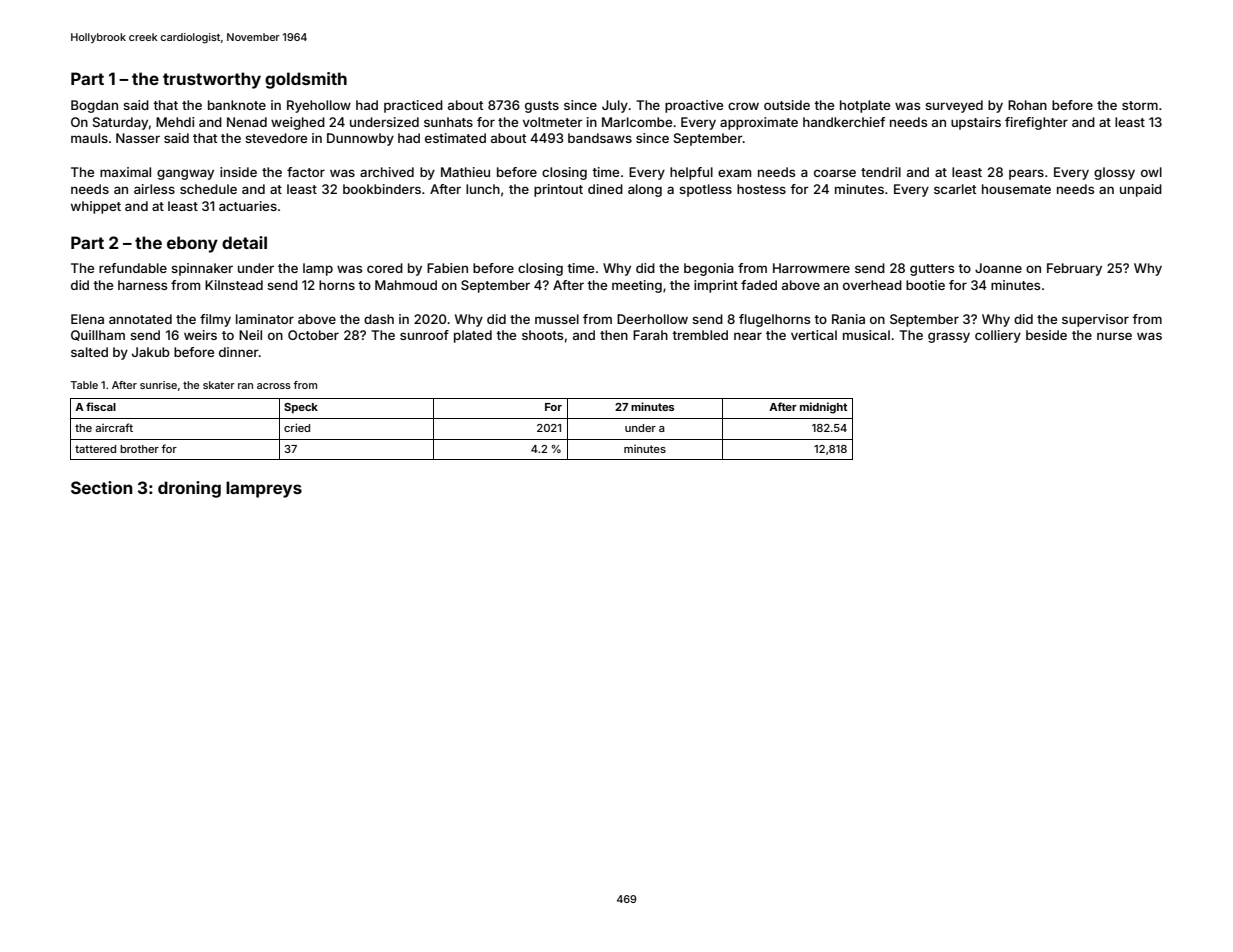 The image size is (1233, 952). Describe the element at coordinates (297, 427) in the screenshot. I see `cried` at that location.
